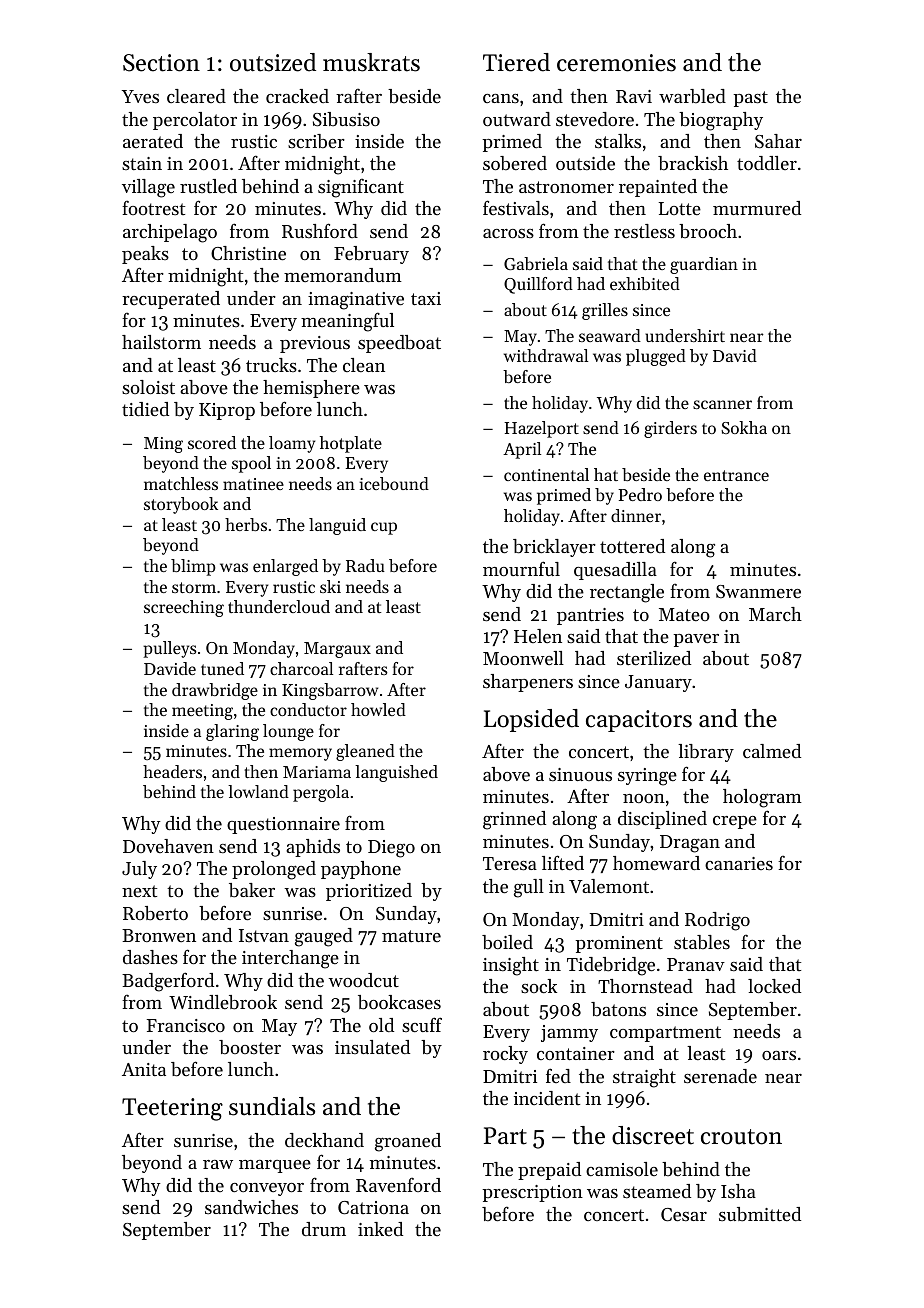  Describe the element at coordinates (563, 862) in the screenshot. I see `lifted` at that location.
